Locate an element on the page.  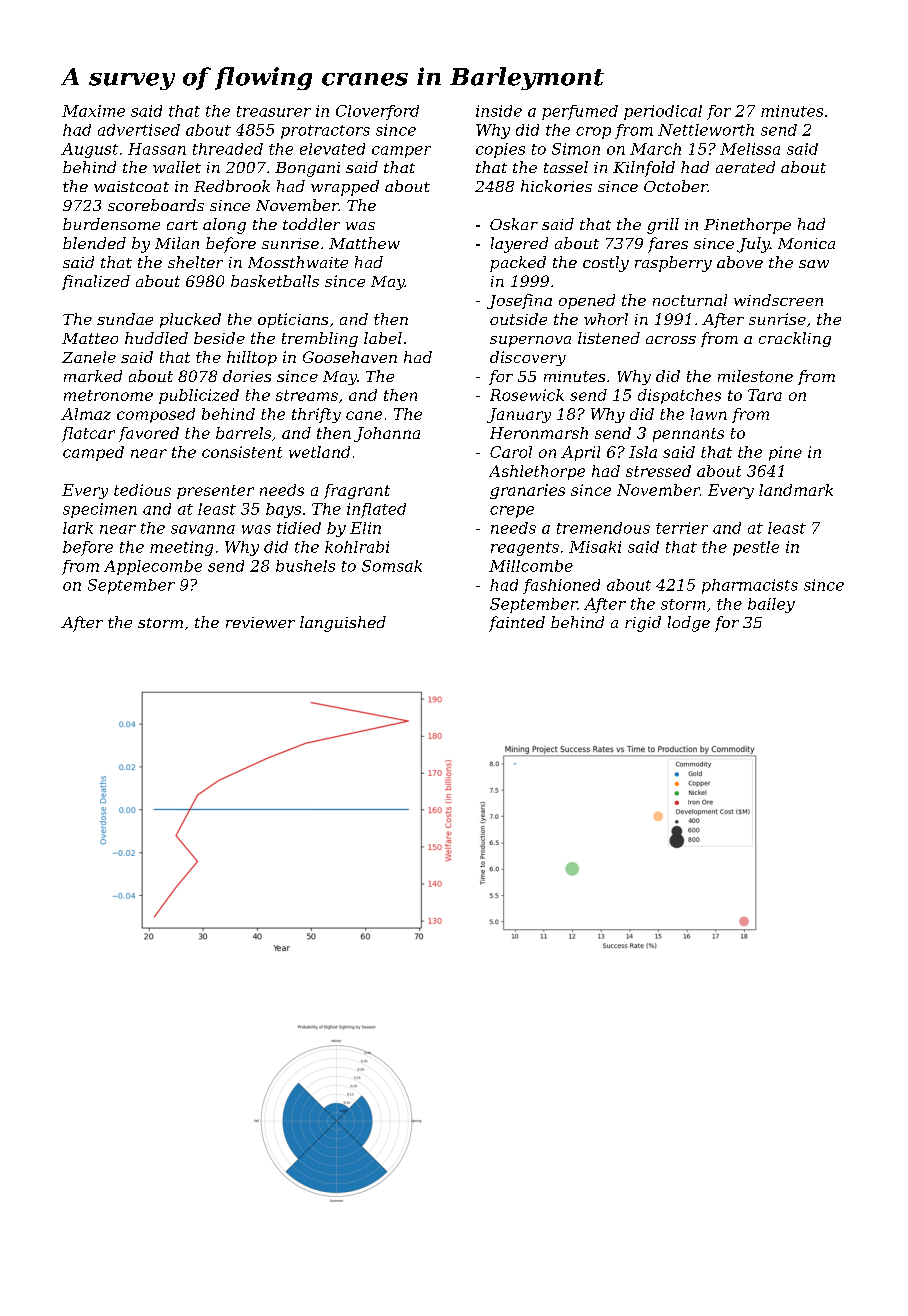
crackling is located at coordinates (795, 339).
